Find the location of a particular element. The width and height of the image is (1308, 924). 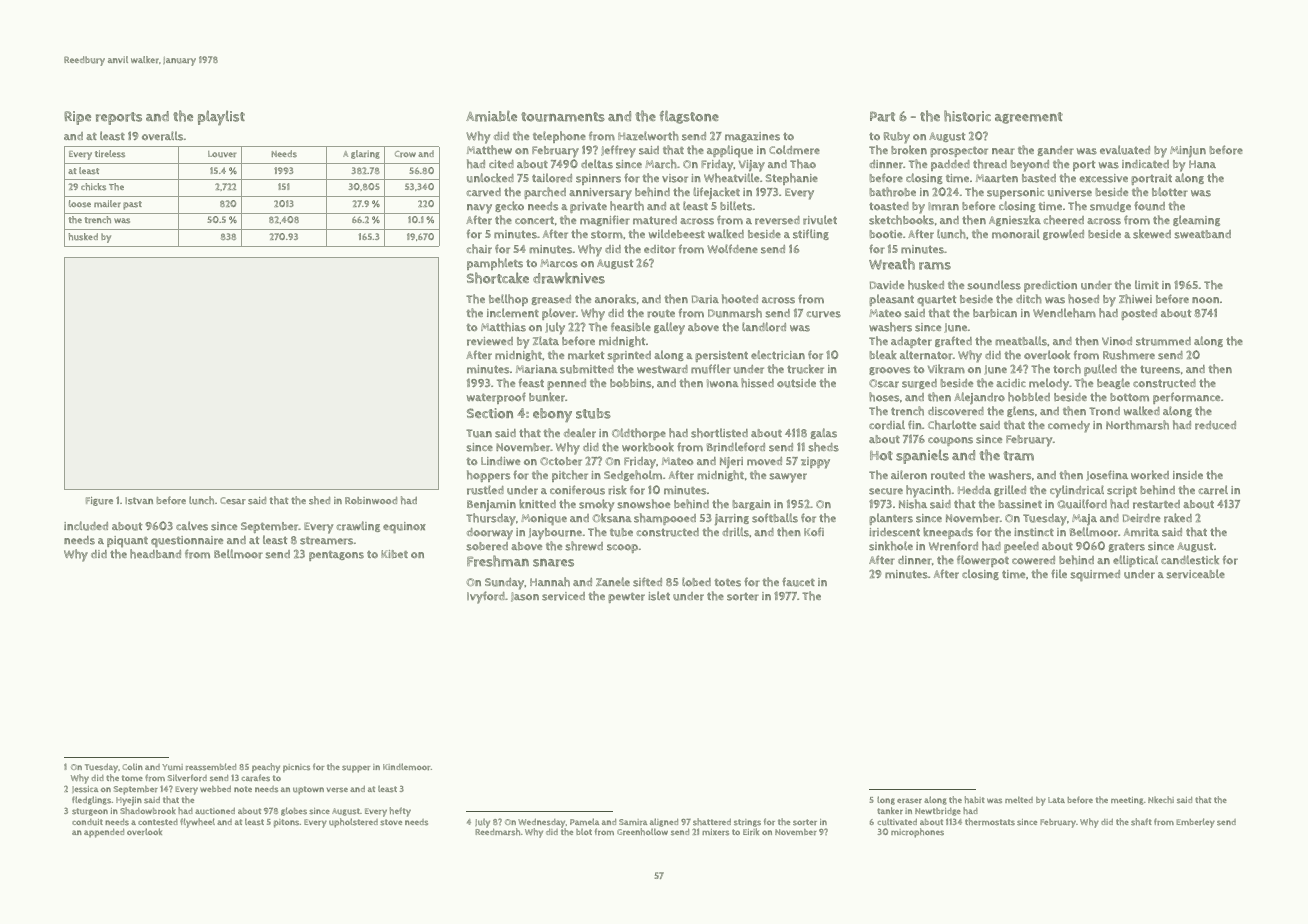

near is located at coordinates (1003, 151).
